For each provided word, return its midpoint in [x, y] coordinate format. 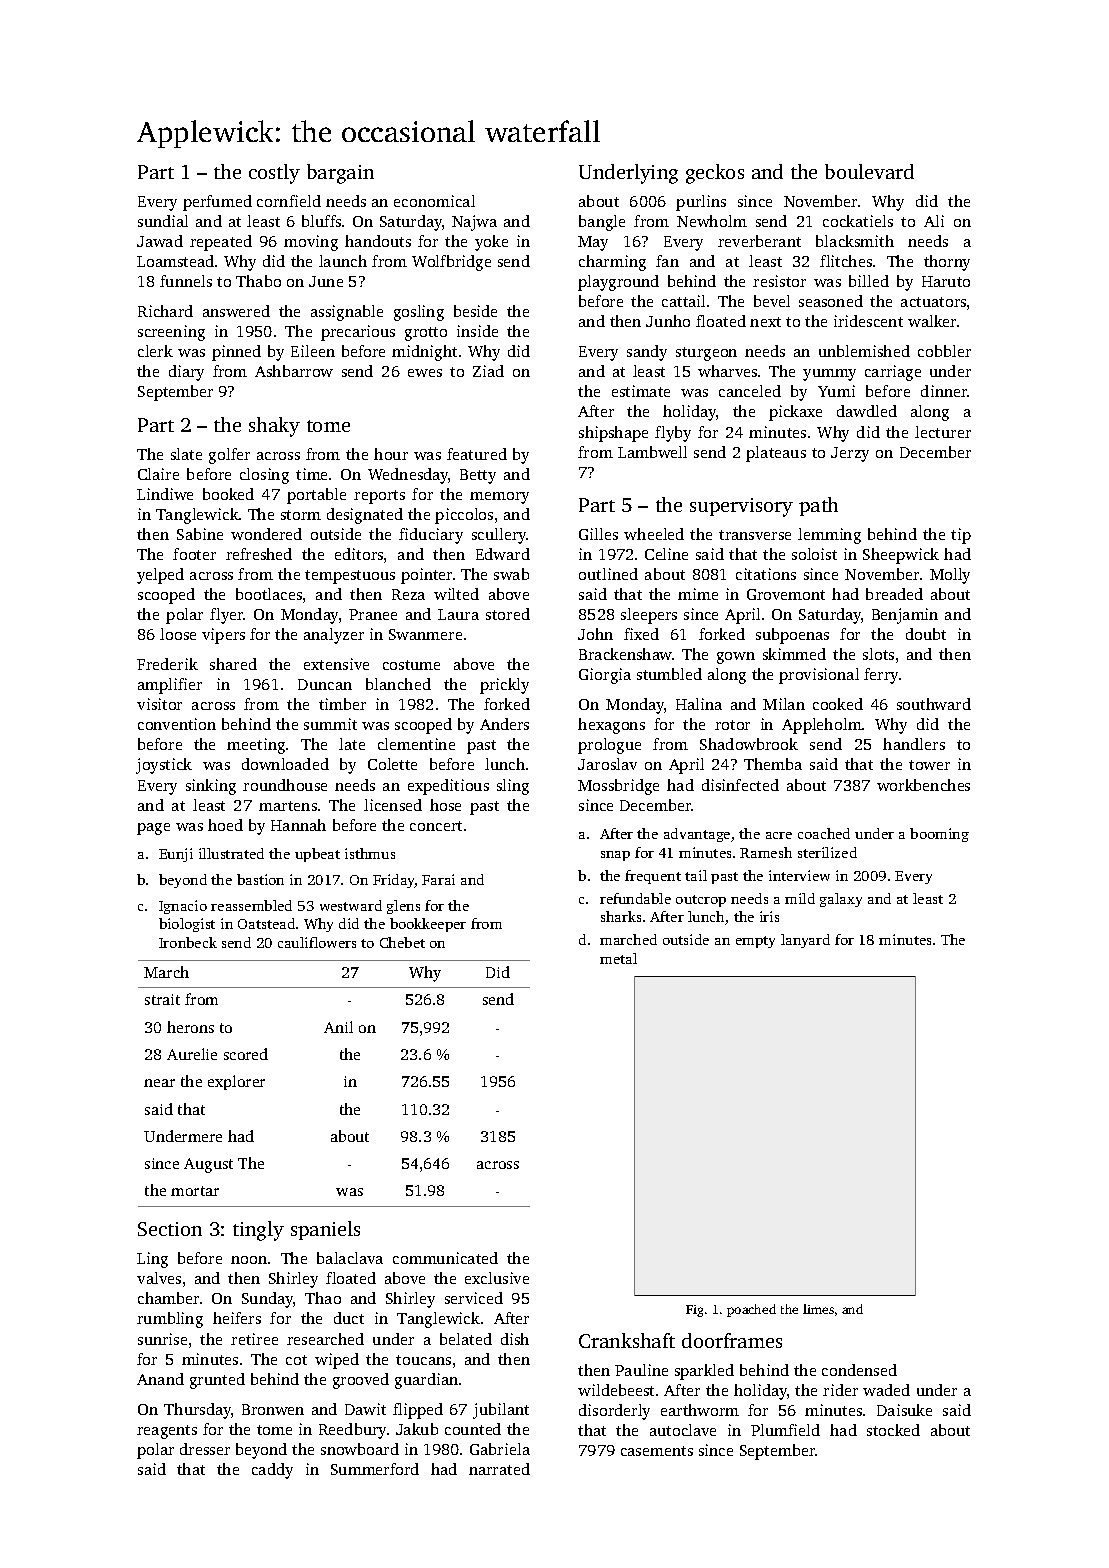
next [765, 322]
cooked [838, 704]
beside [475, 311]
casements [657, 1451]
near [159, 1083]
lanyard [805, 941]
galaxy [841, 900]
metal [618, 958]
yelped [160, 576]
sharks [621, 916]
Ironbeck [188, 942]
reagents [167, 1432]
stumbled [669, 674]
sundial [163, 221]
